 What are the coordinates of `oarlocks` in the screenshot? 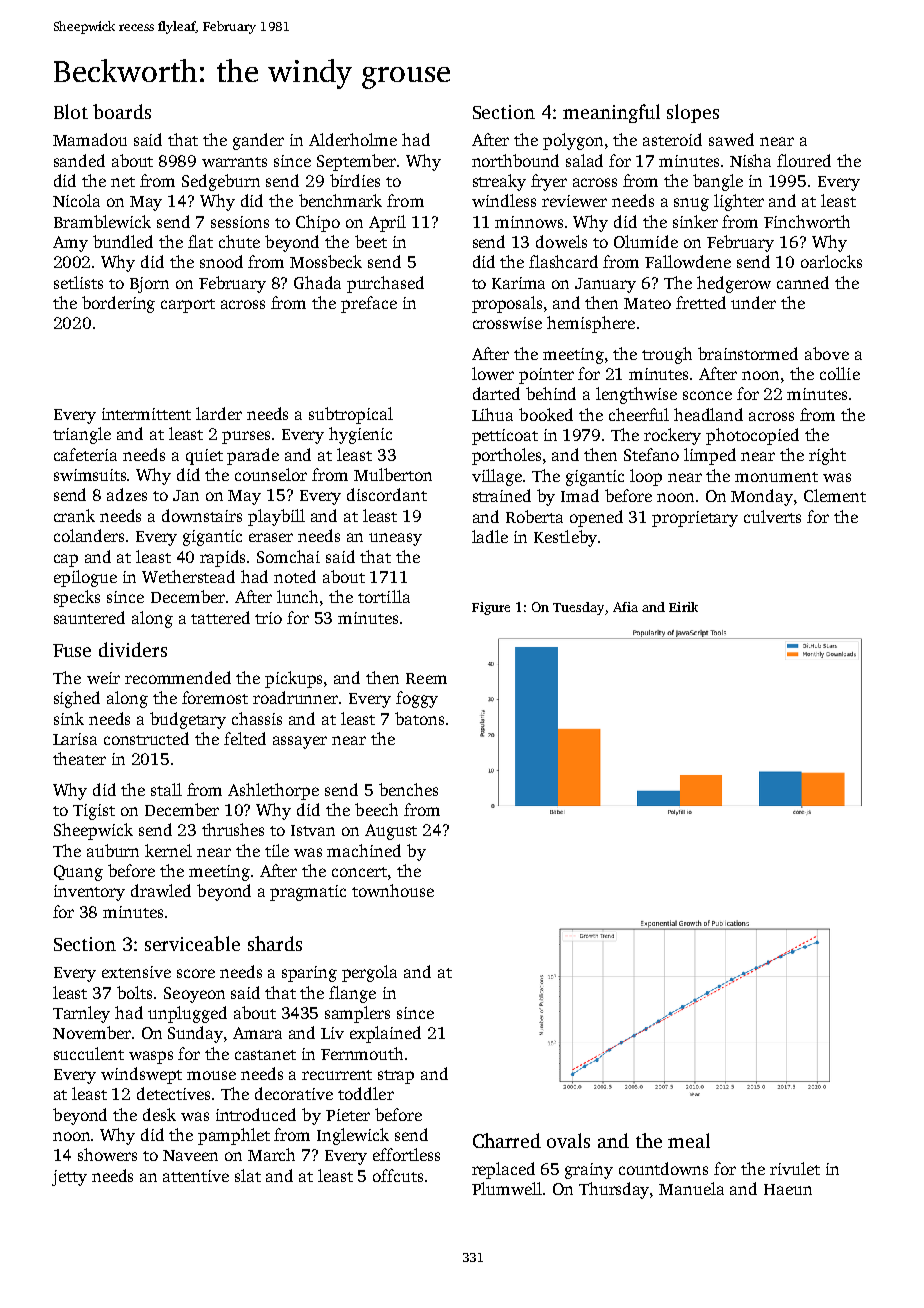 It's located at (831, 261).
